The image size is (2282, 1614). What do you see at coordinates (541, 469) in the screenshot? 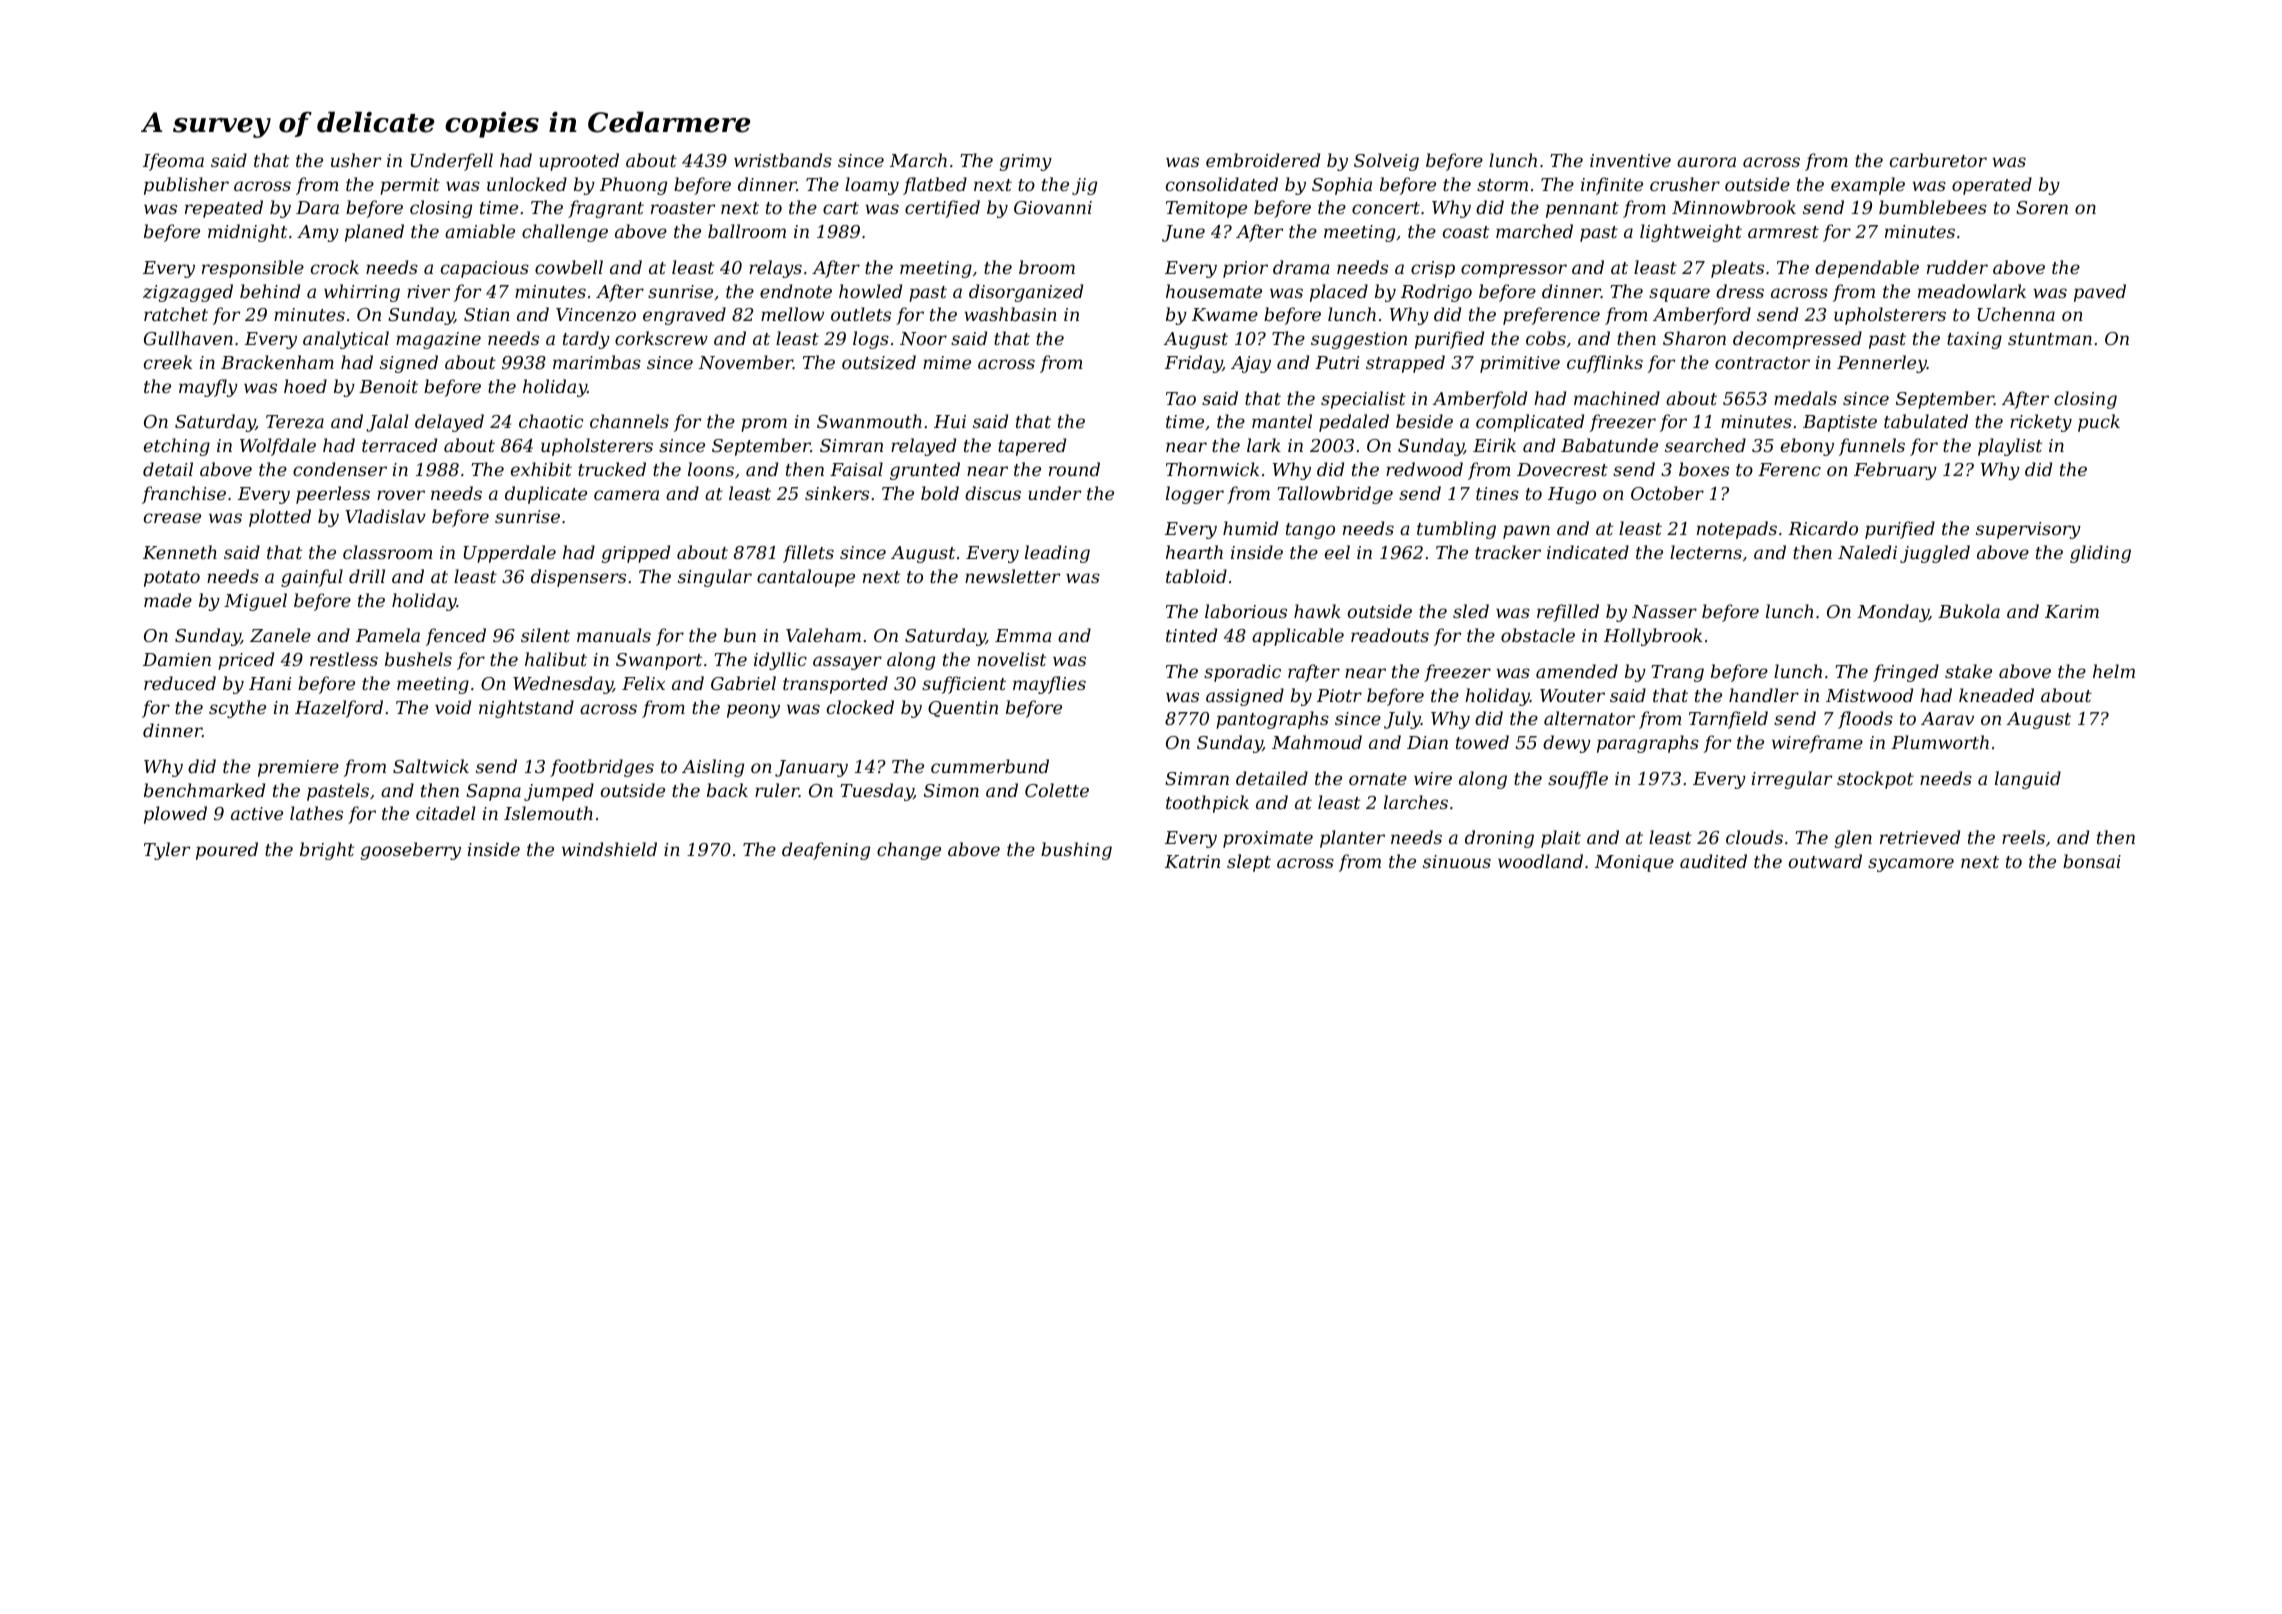
I see `exhibit` at bounding box center [541, 469].
